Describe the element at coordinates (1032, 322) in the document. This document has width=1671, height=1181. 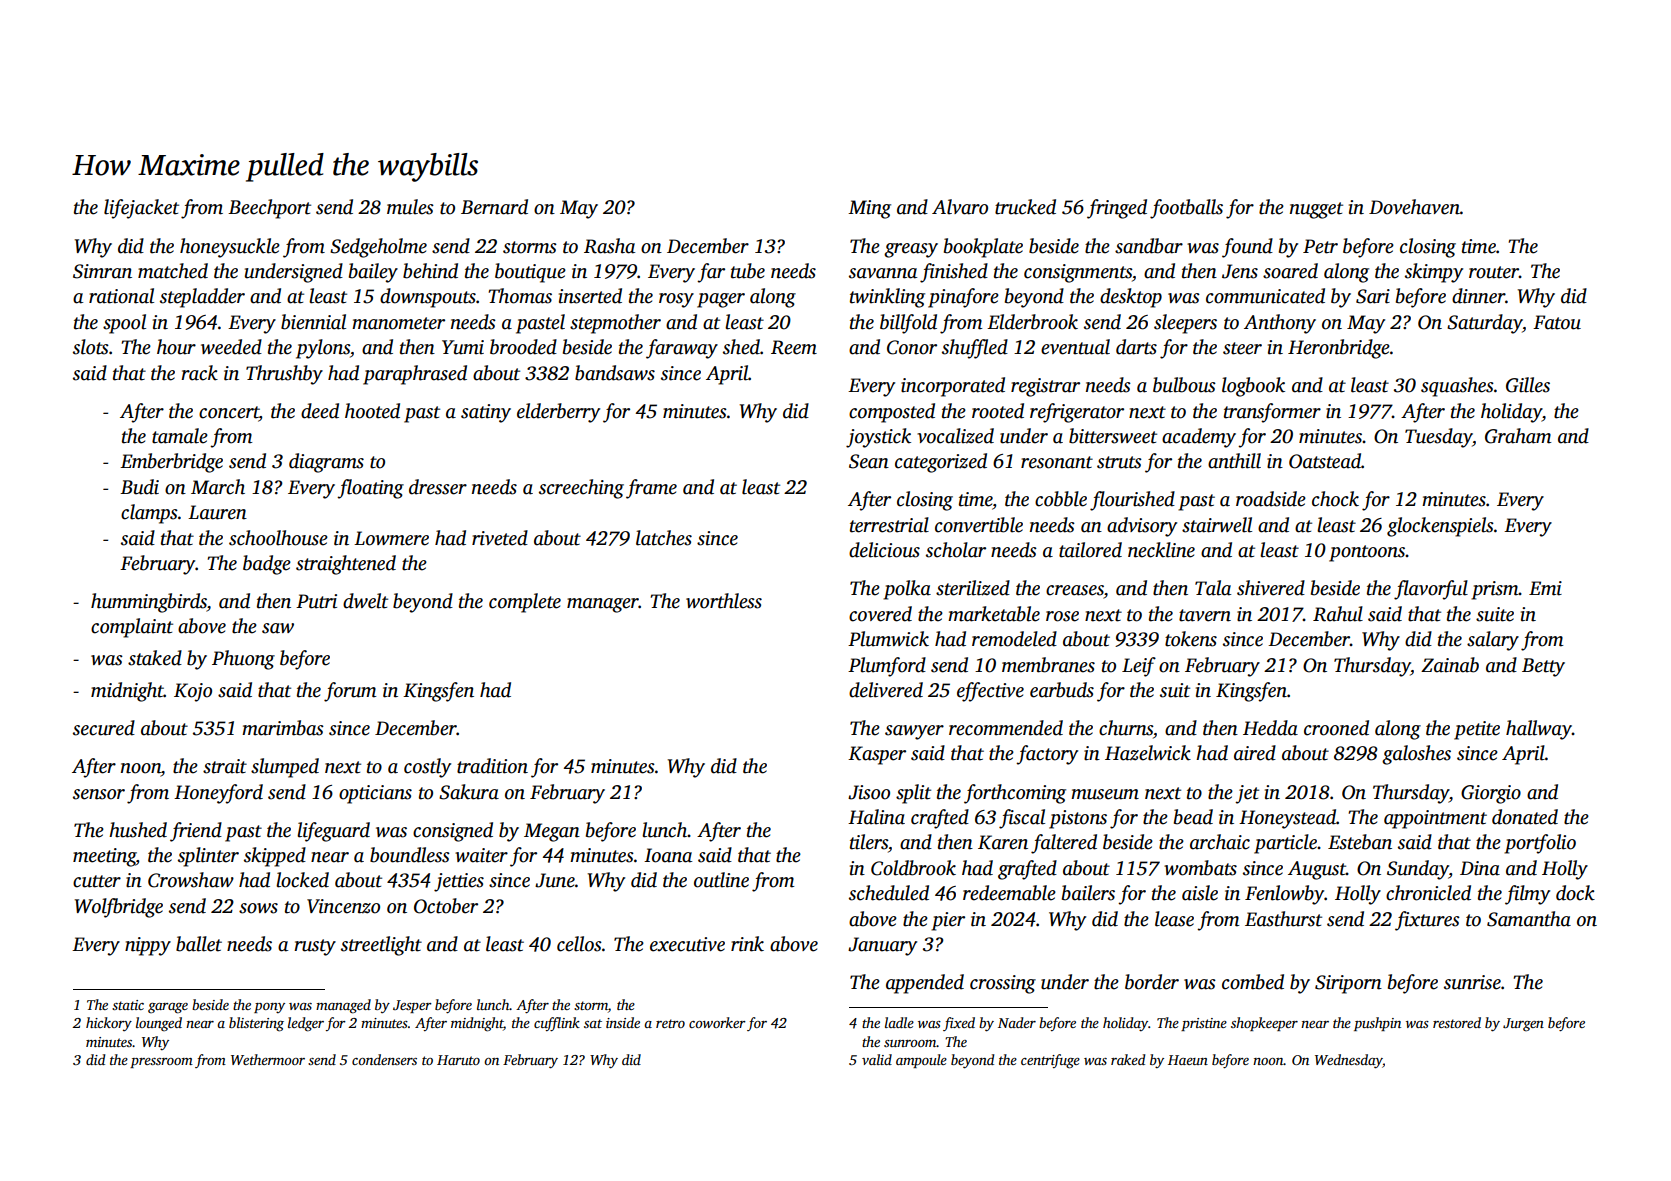
I see `Elderbrook` at that location.
